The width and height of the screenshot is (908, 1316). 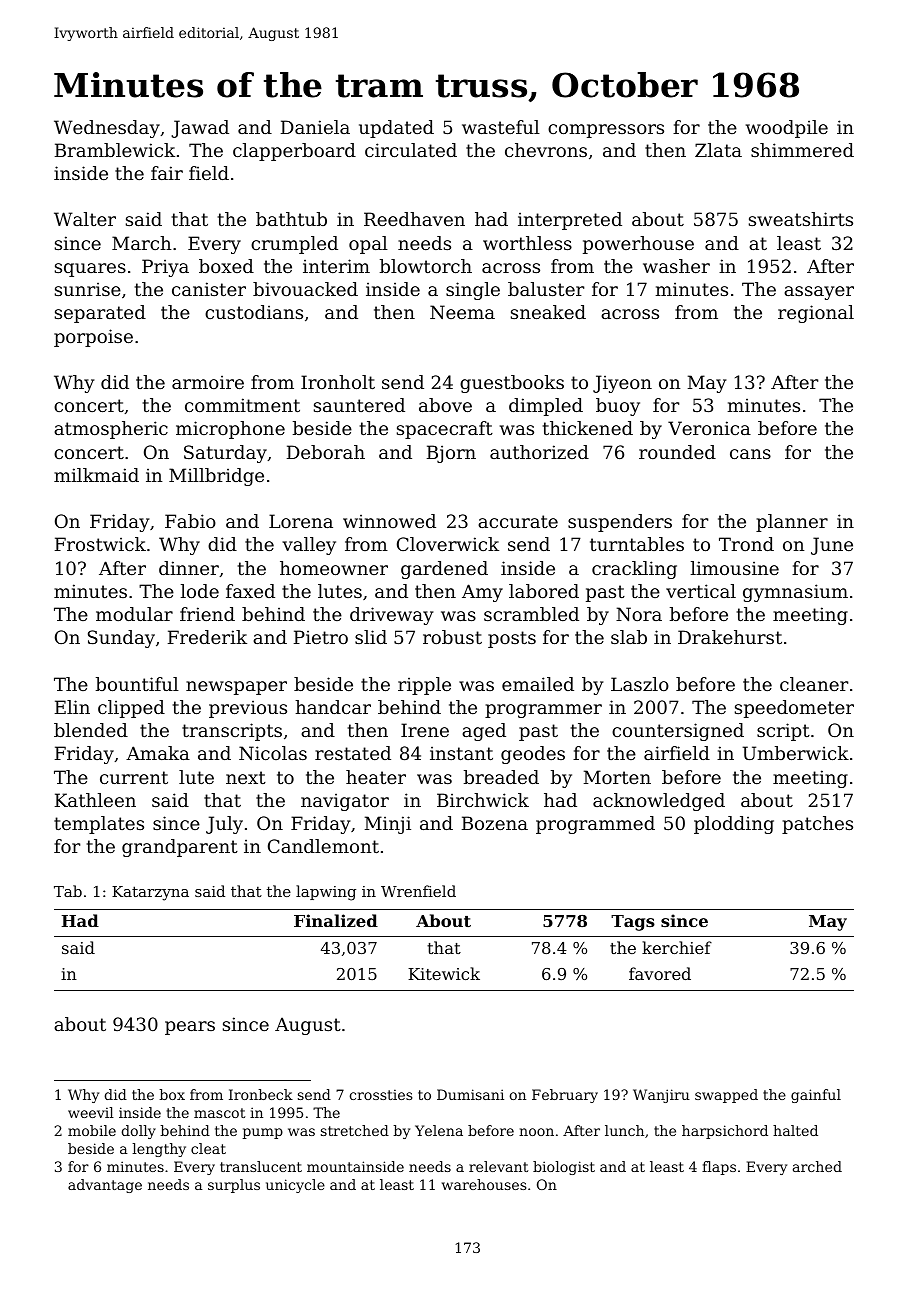 What do you see at coordinates (150, 893) in the screenshot?
I see `Katarzyna` at bounding box center [150, 893].
